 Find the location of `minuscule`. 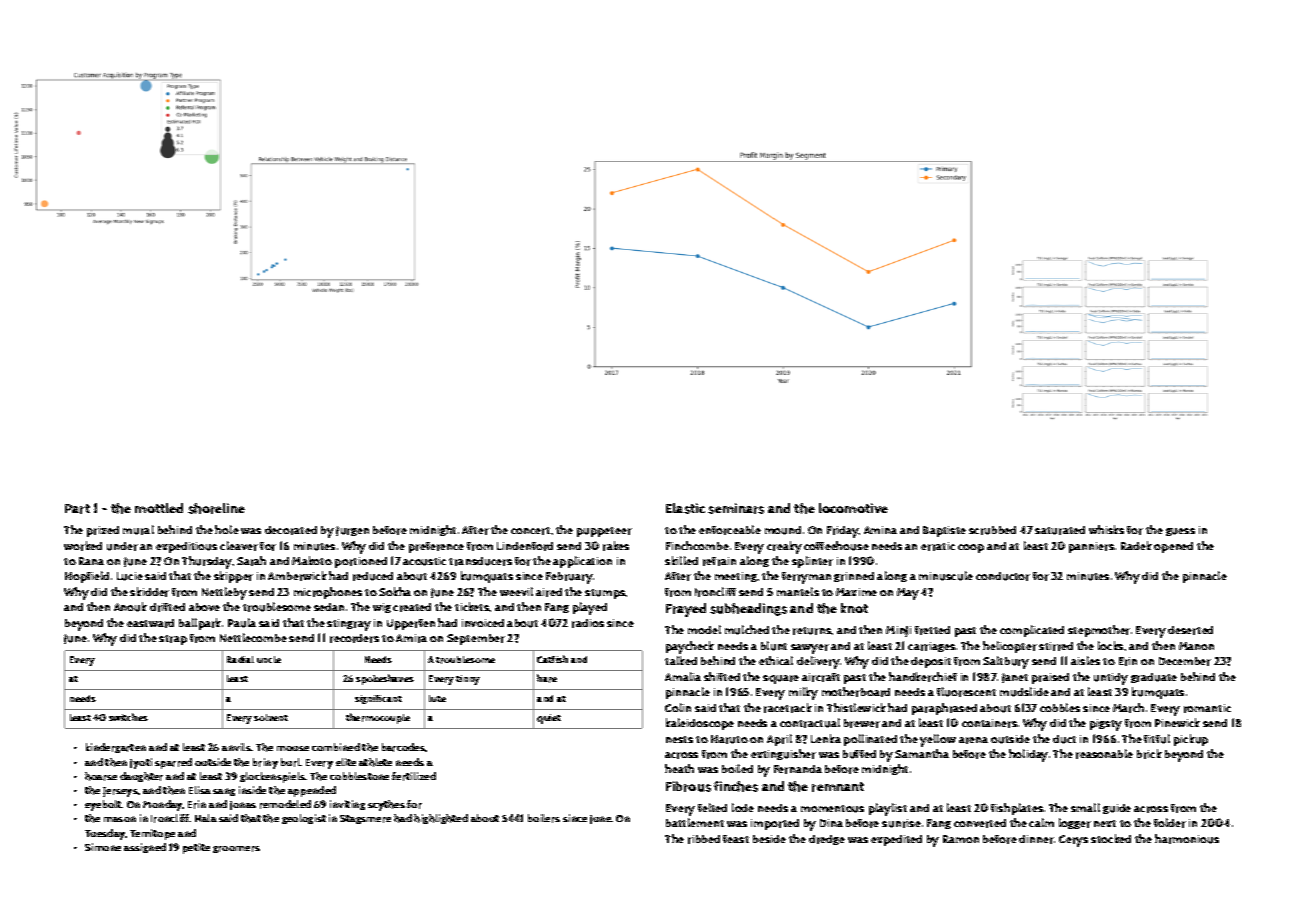

minuscule is located at coordinates (946, 576).
